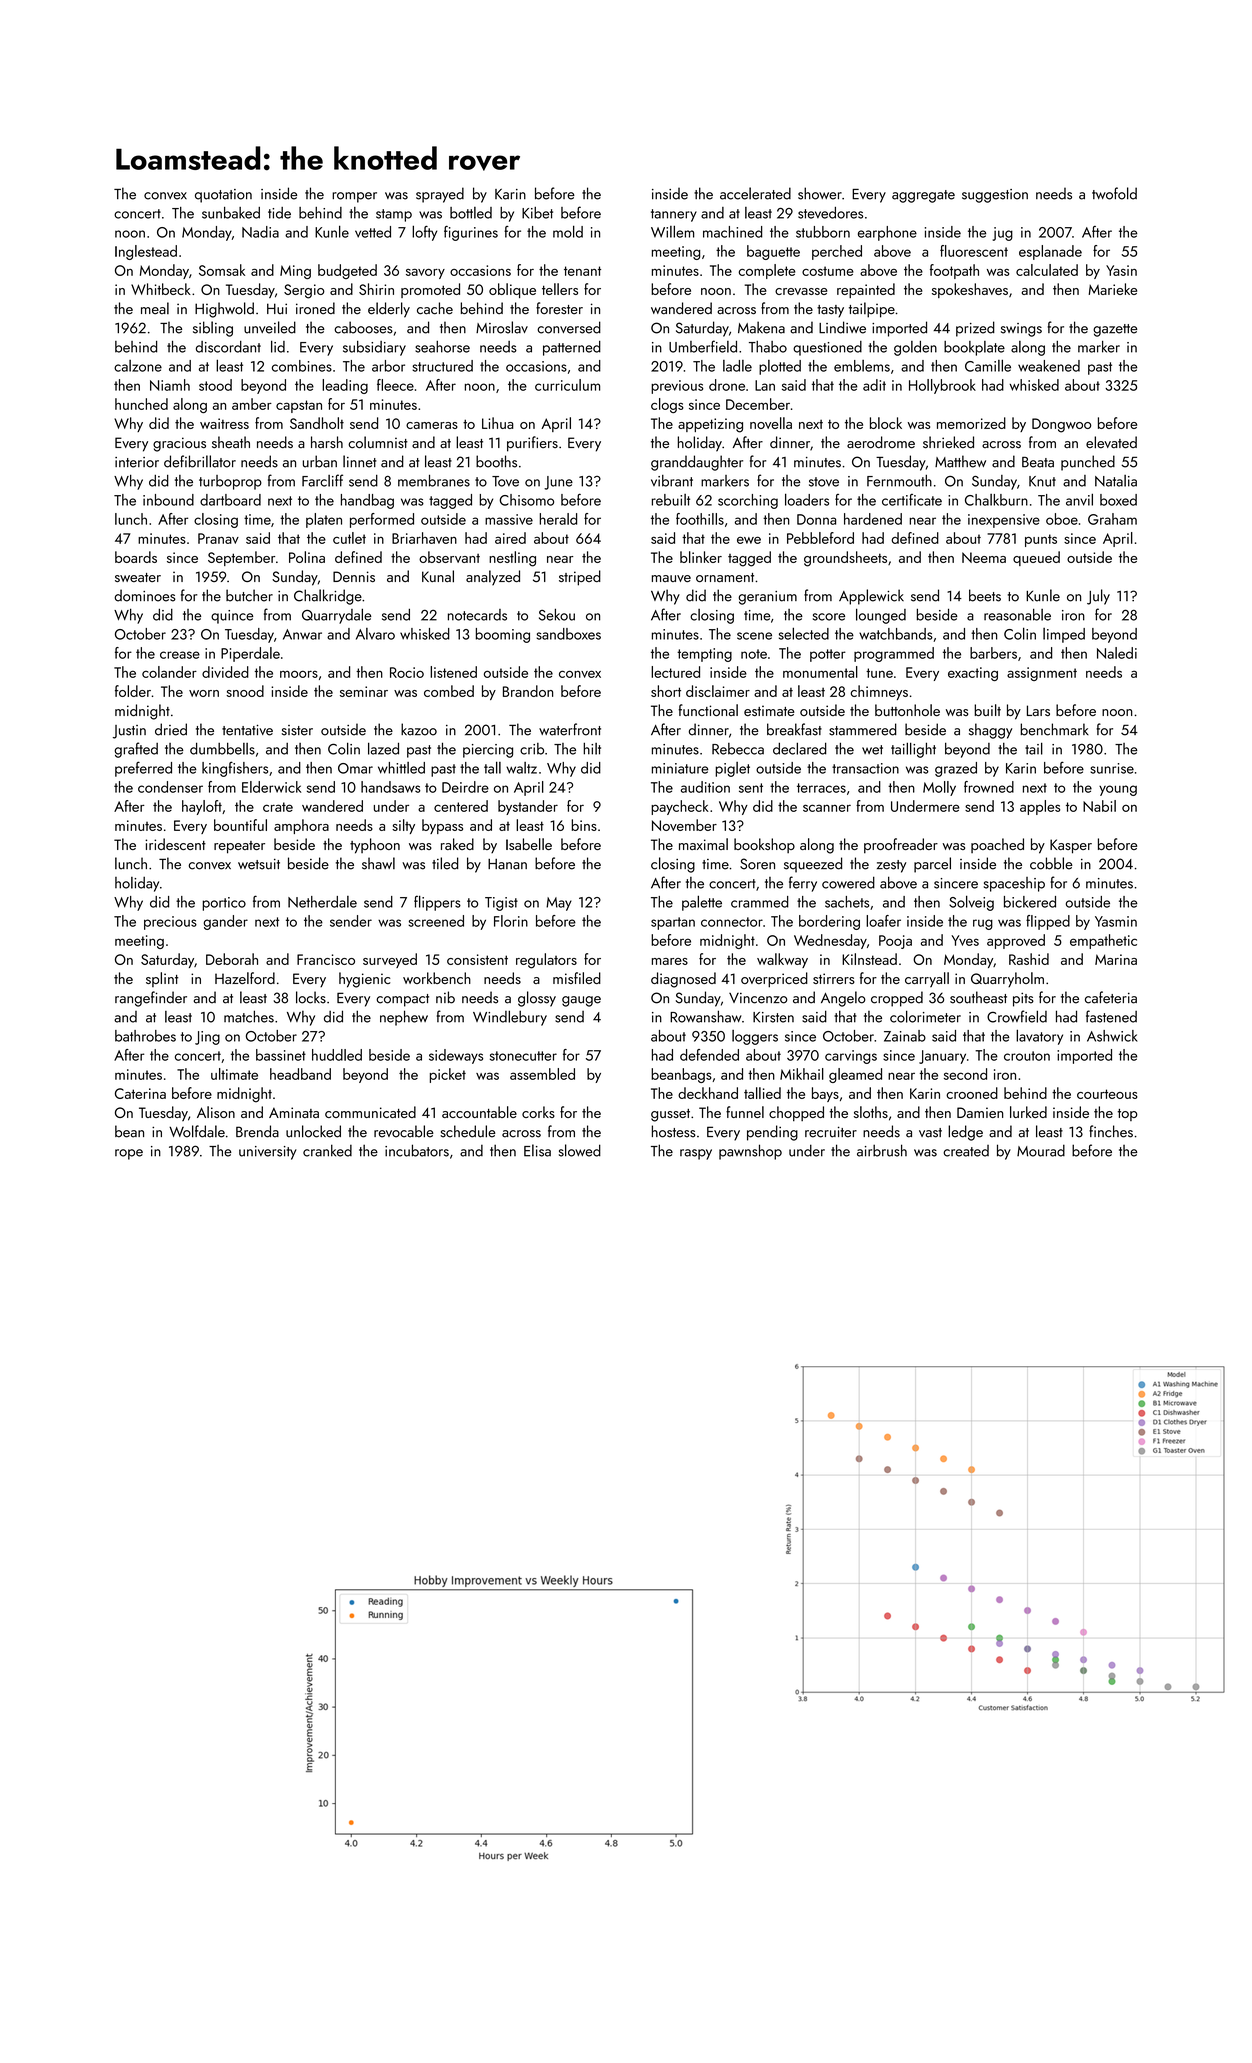  What do you see at coordinates (304, 291) in the document?
I see `Sergio` at bounding box center [304, 291].
